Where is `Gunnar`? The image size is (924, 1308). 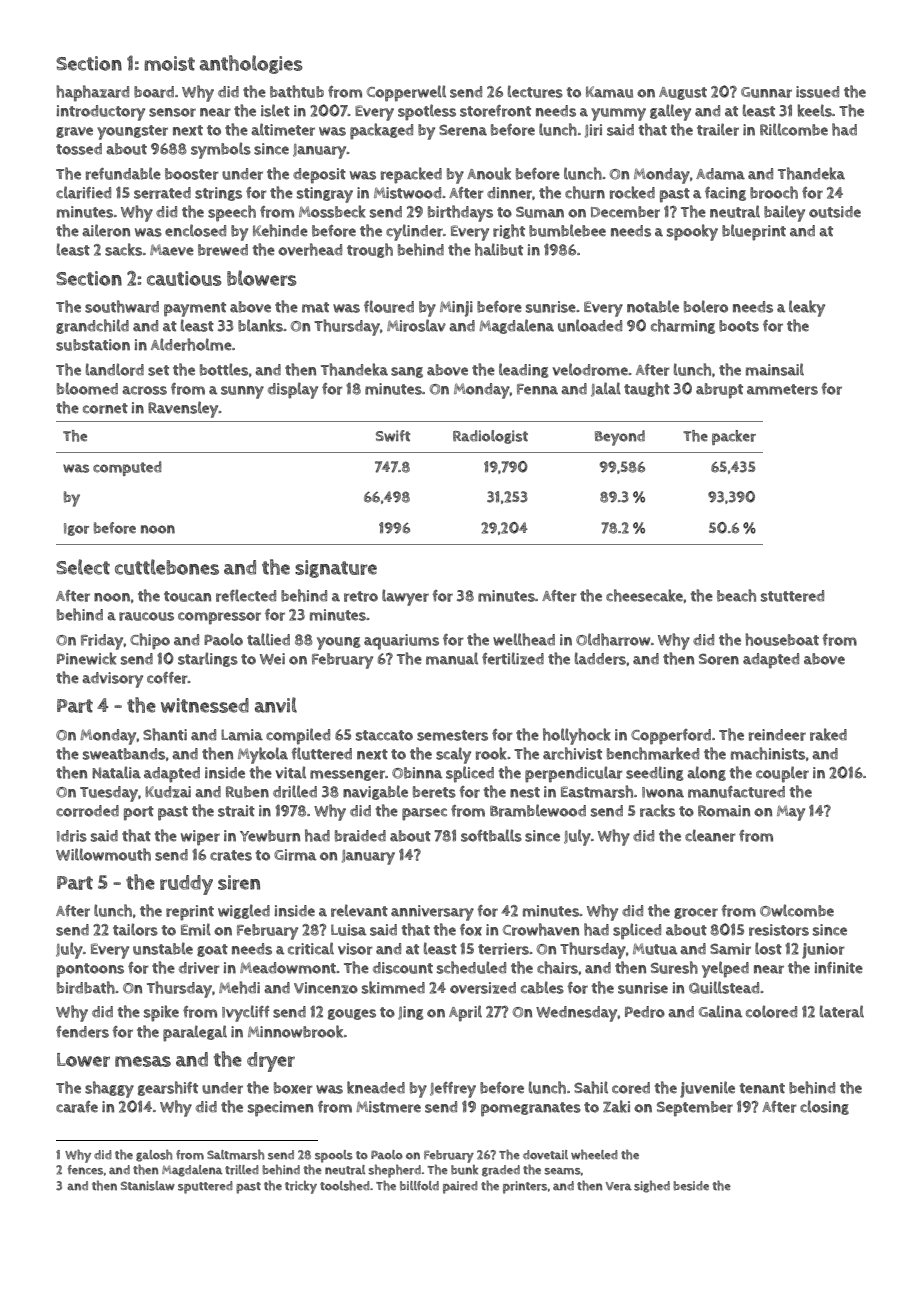
Gunnar is located at coordinates (766, 92).
